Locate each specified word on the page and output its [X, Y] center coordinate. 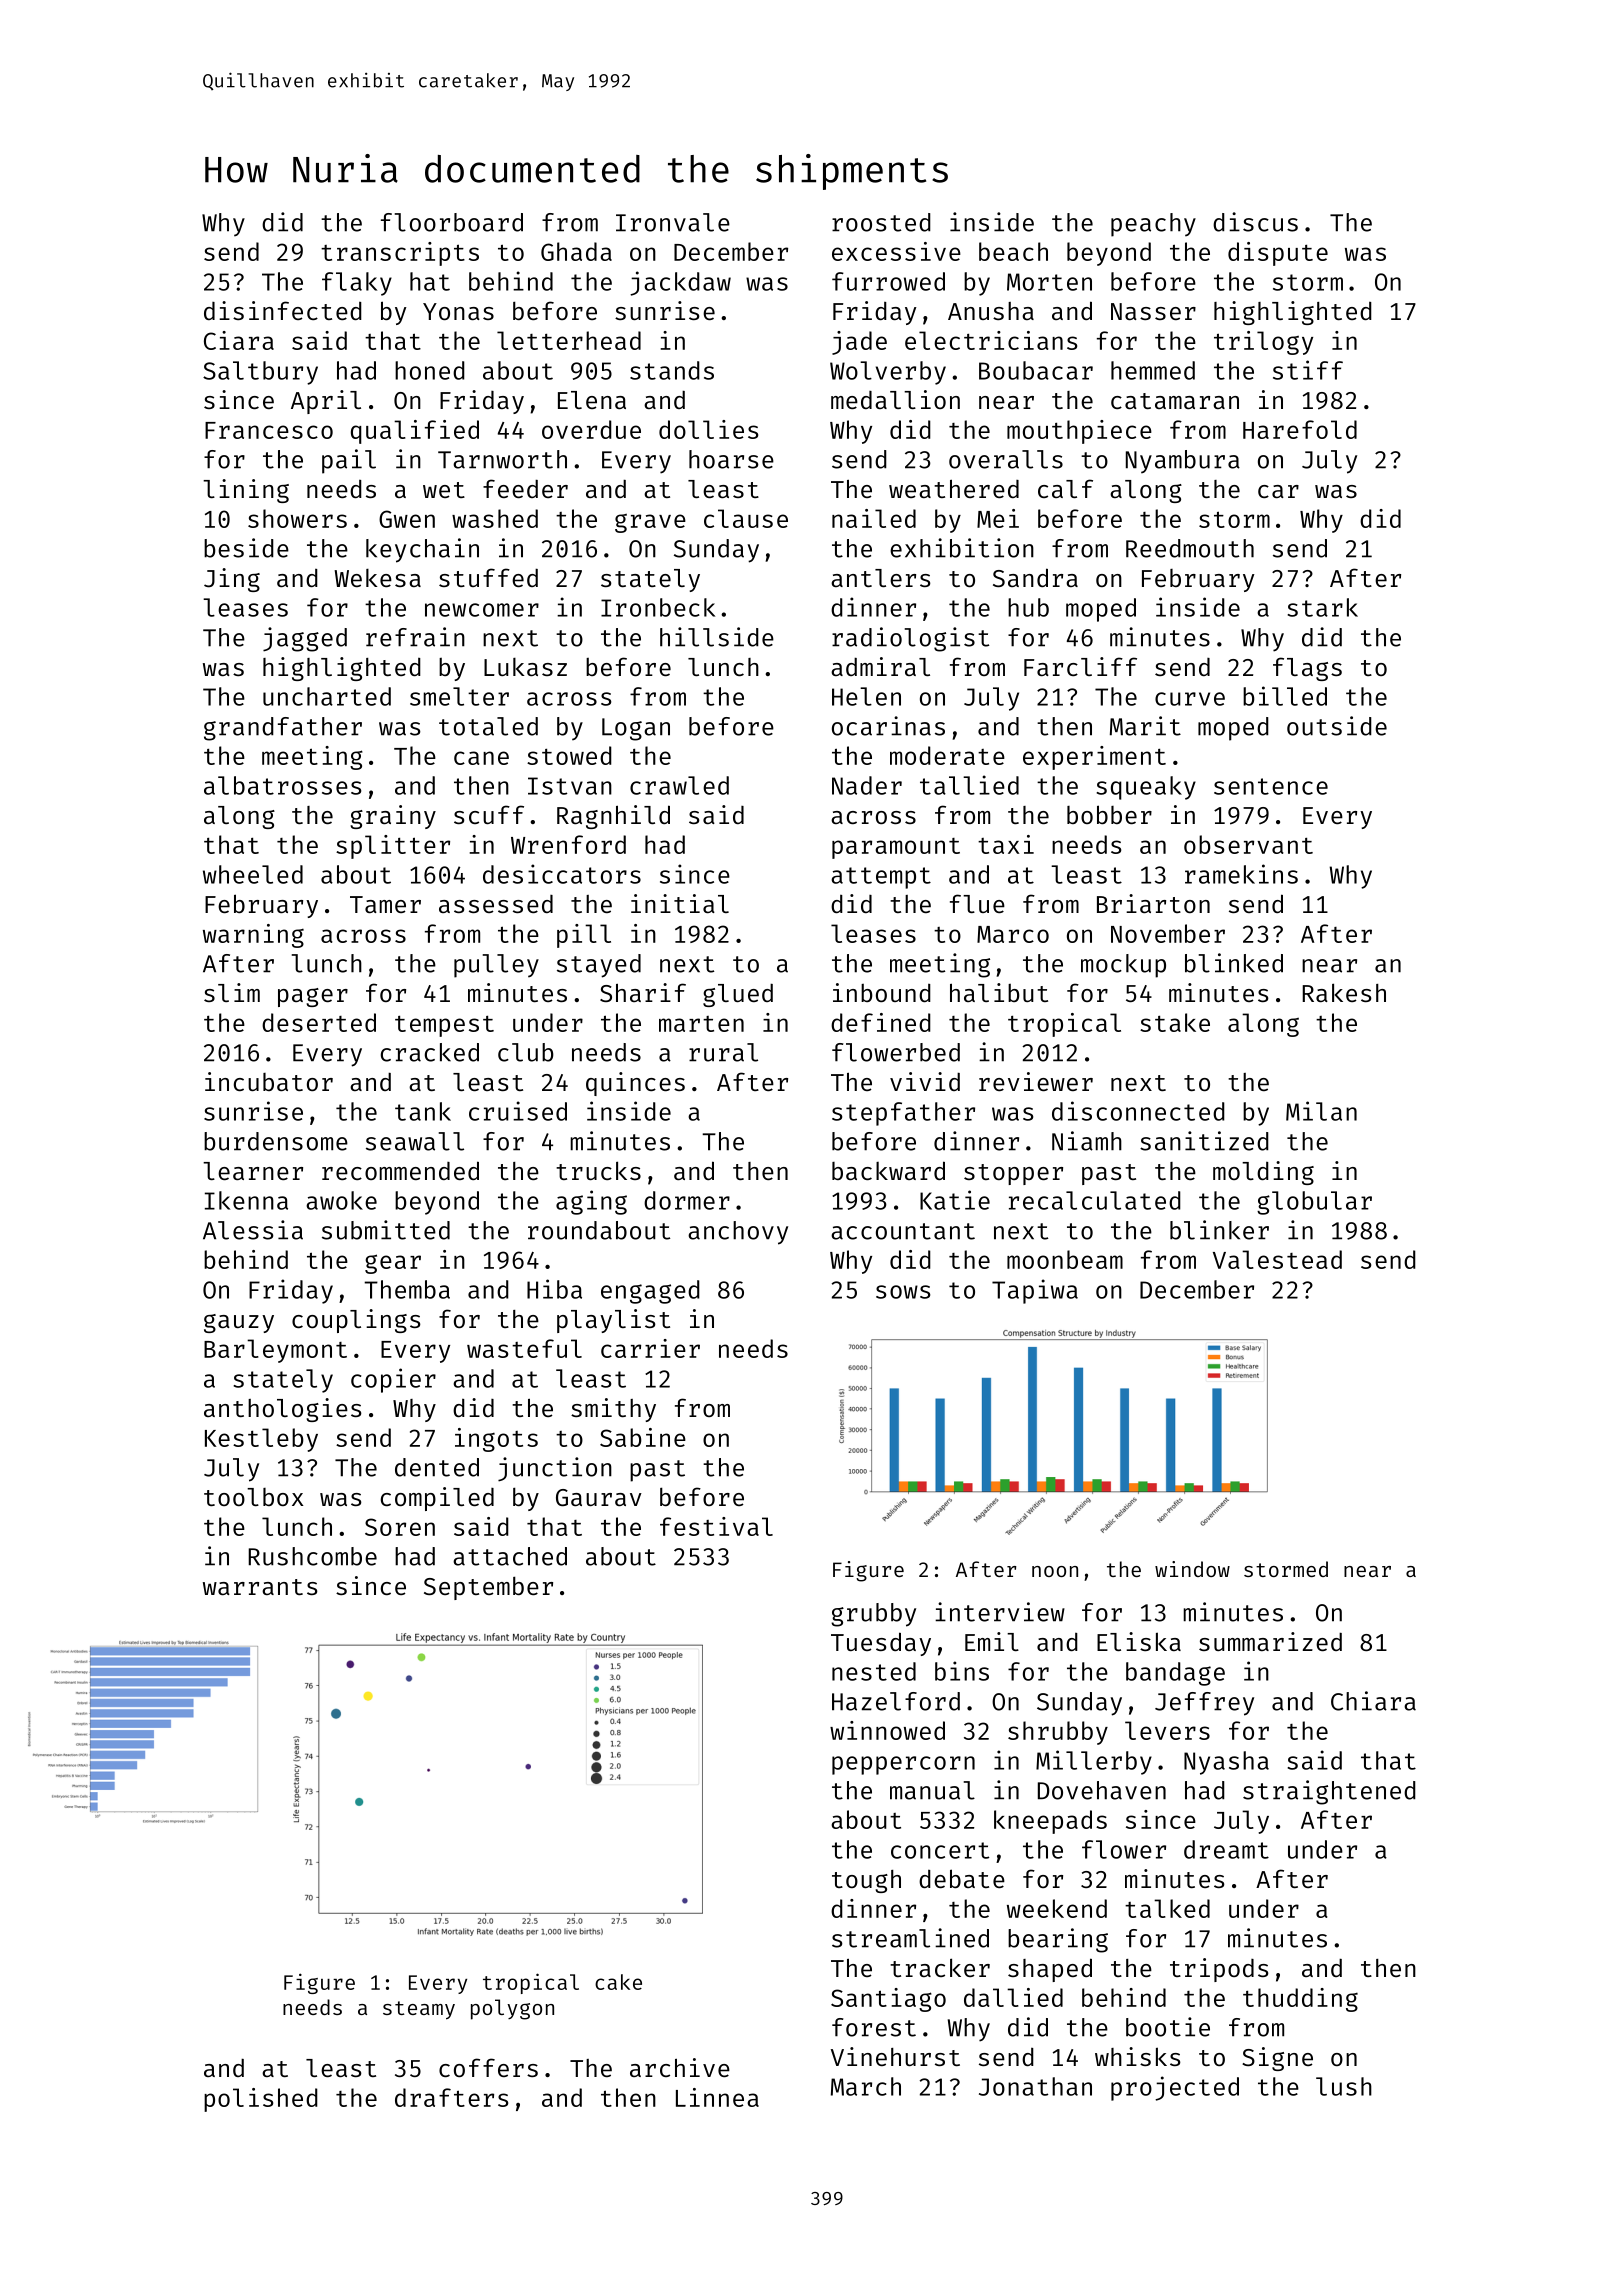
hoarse [731, 459]
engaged [650, 1292]
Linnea [717, 2097]
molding [1263, 1173]
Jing [232, 580]
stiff [1308, 370]
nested [874, 1671]
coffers [488, 2067]
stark [1322, 607]
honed [430, 370]
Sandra [1035, 577]
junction [555, 1469]
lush [1344, 2086]
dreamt [1226, 1849]
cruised [518, 1111]
